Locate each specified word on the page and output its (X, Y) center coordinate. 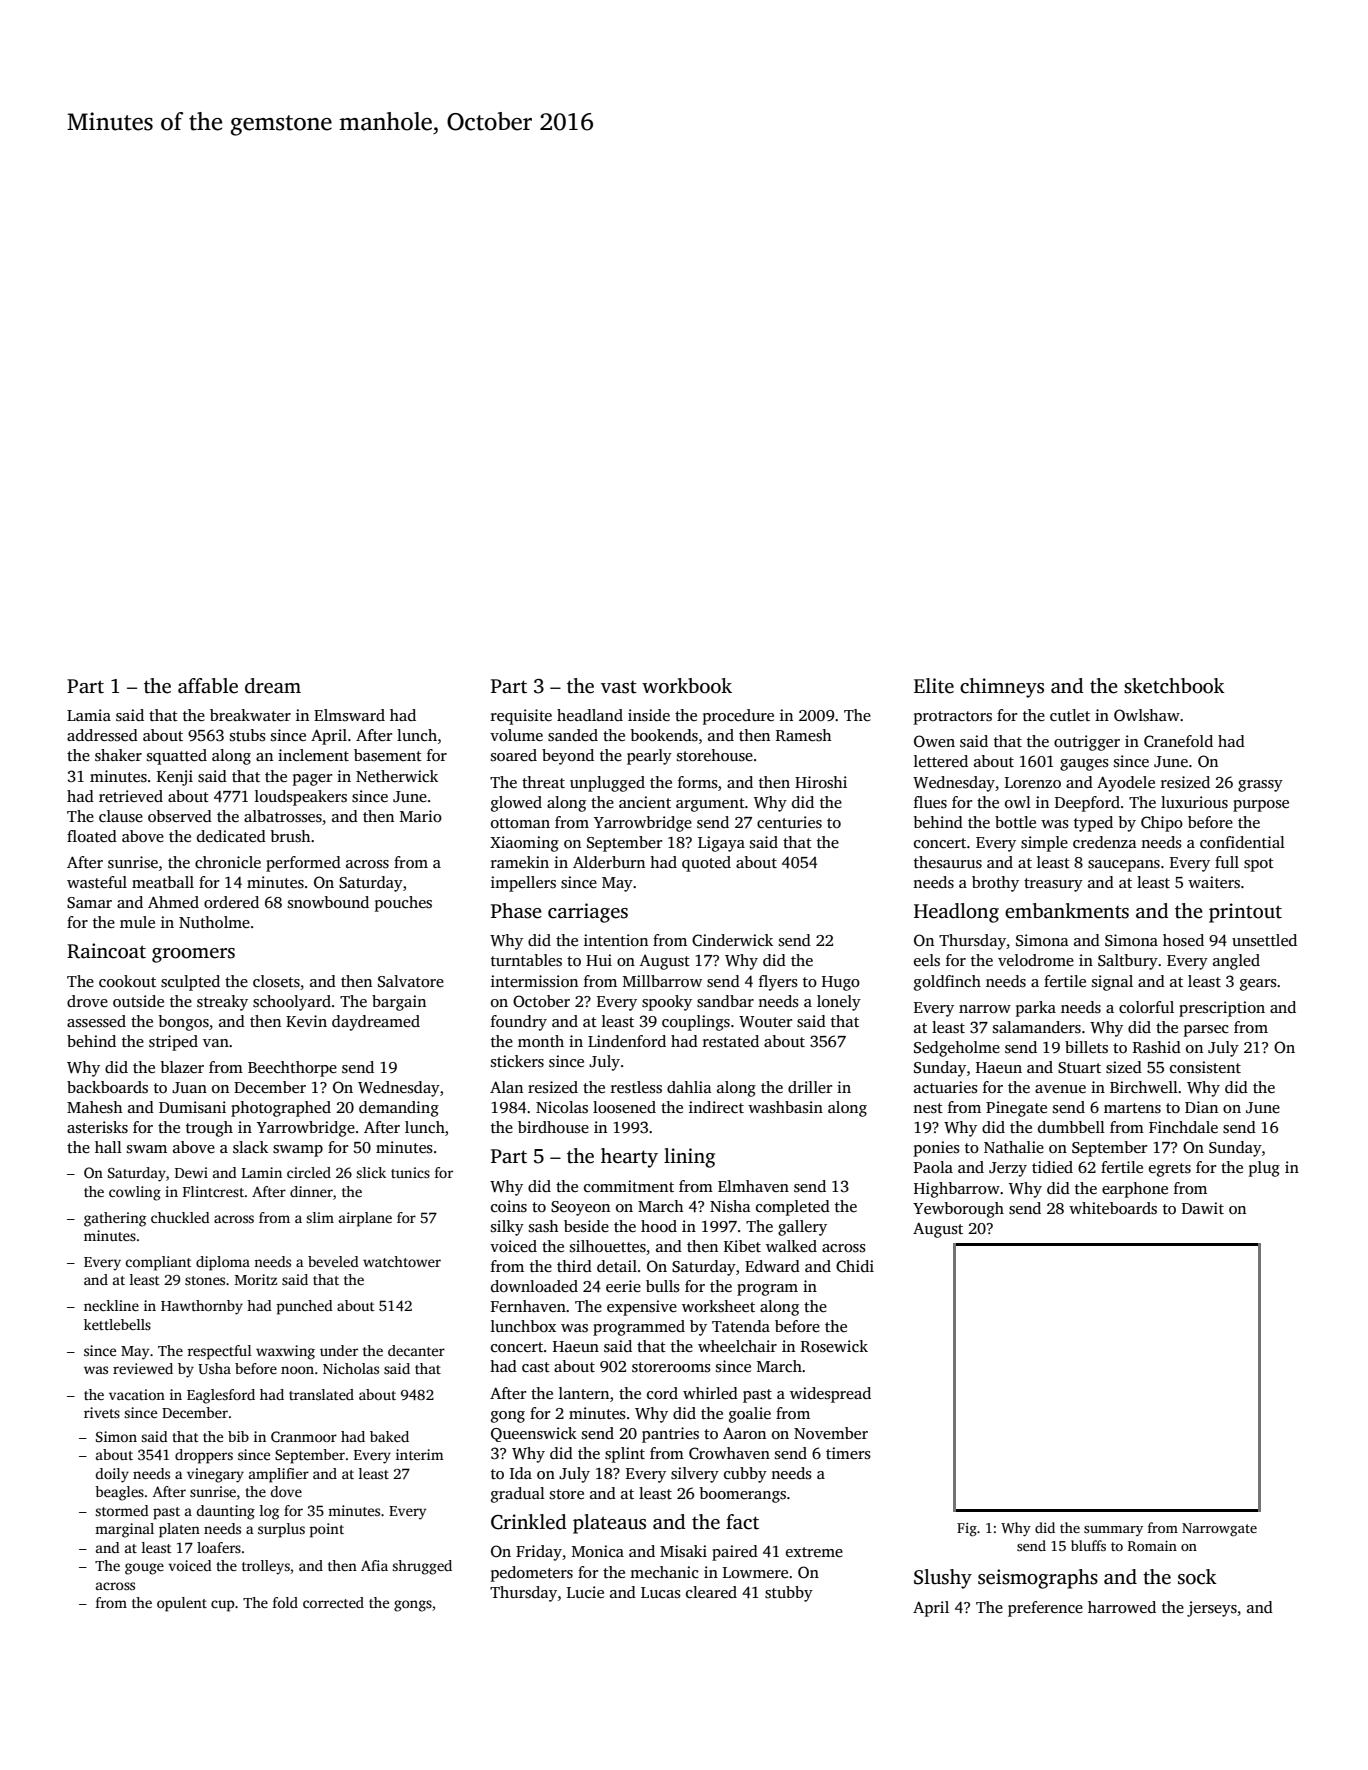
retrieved (131, 796)
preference (1045, 1609)
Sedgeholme (957, 1049)
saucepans (1124, 866)
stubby (789, 1594)
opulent (182, 1604)
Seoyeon (580, 1208)
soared (514, 755)
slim (320, 1217)
